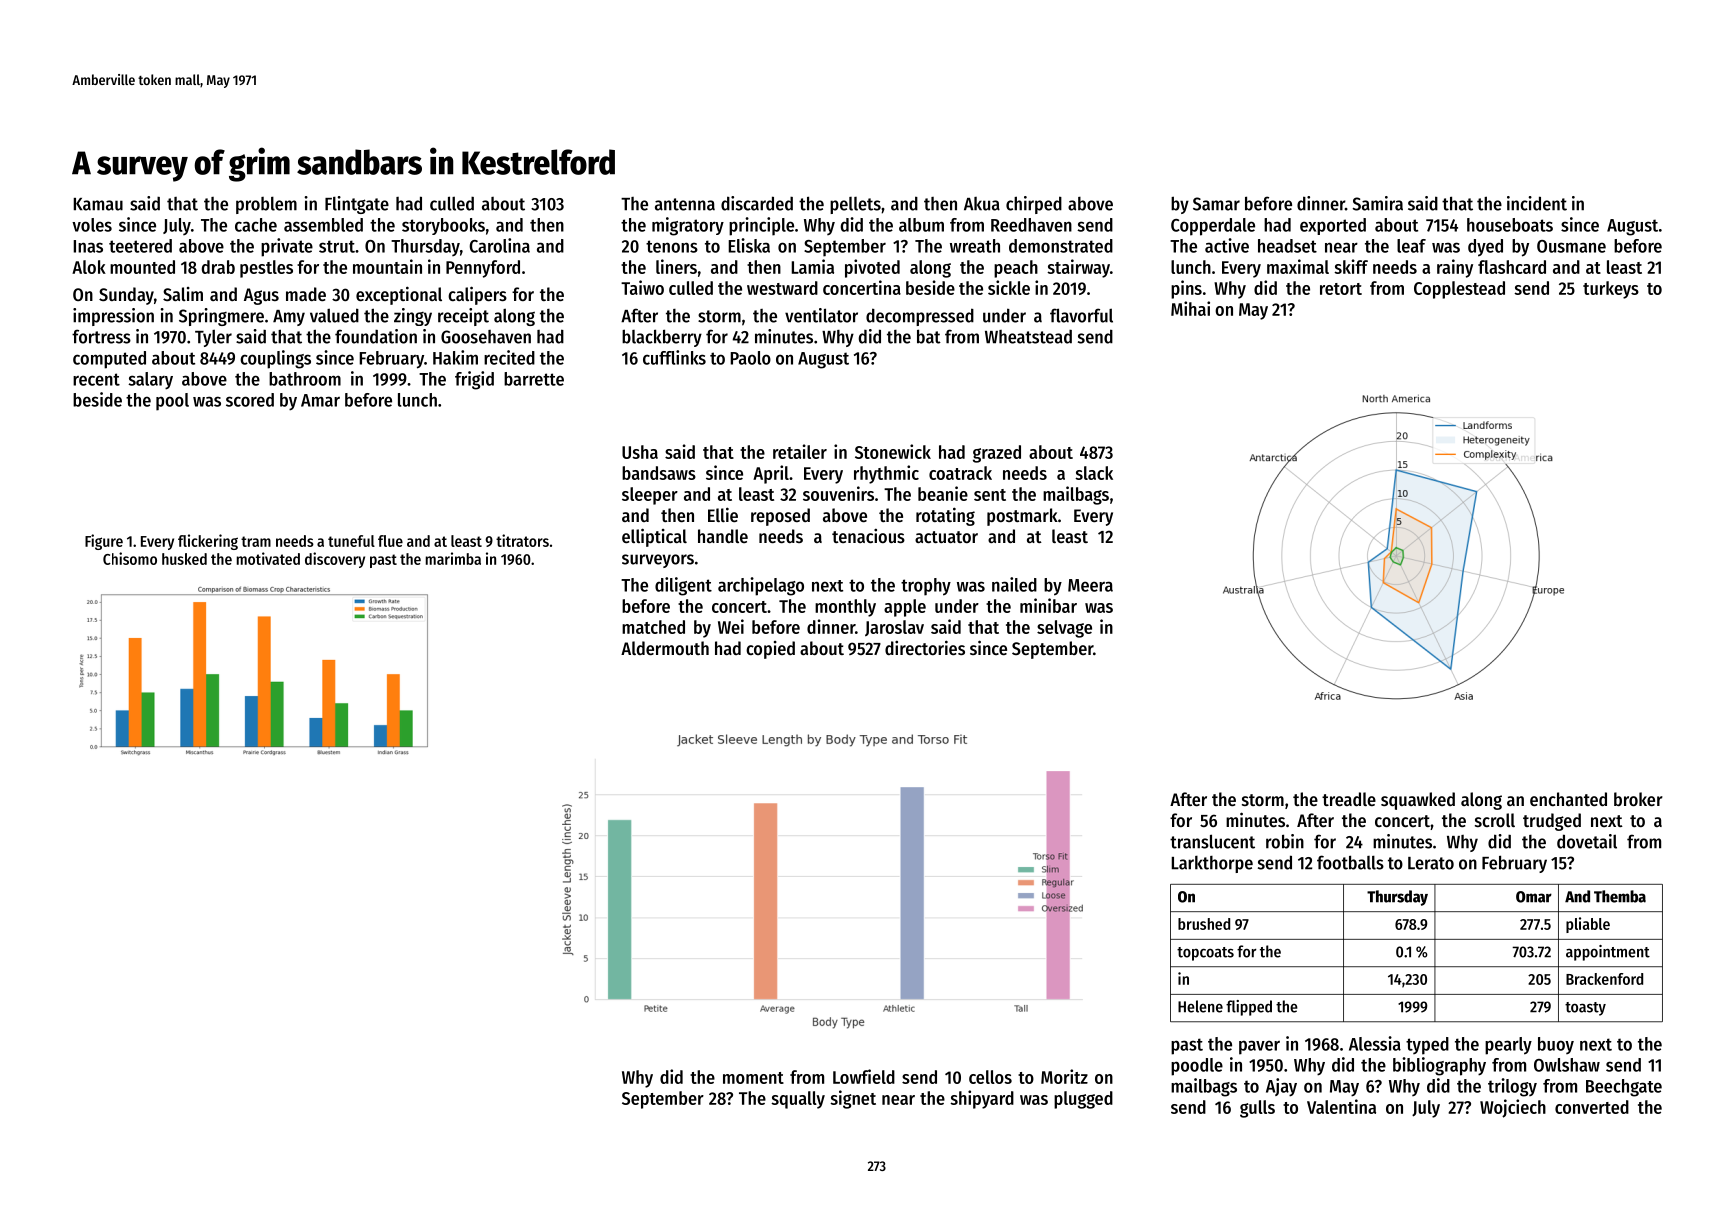 Image resolution: width=1735 pixels, height=1227 pixels. I want to click on buoy, so click(1556, 1045).
